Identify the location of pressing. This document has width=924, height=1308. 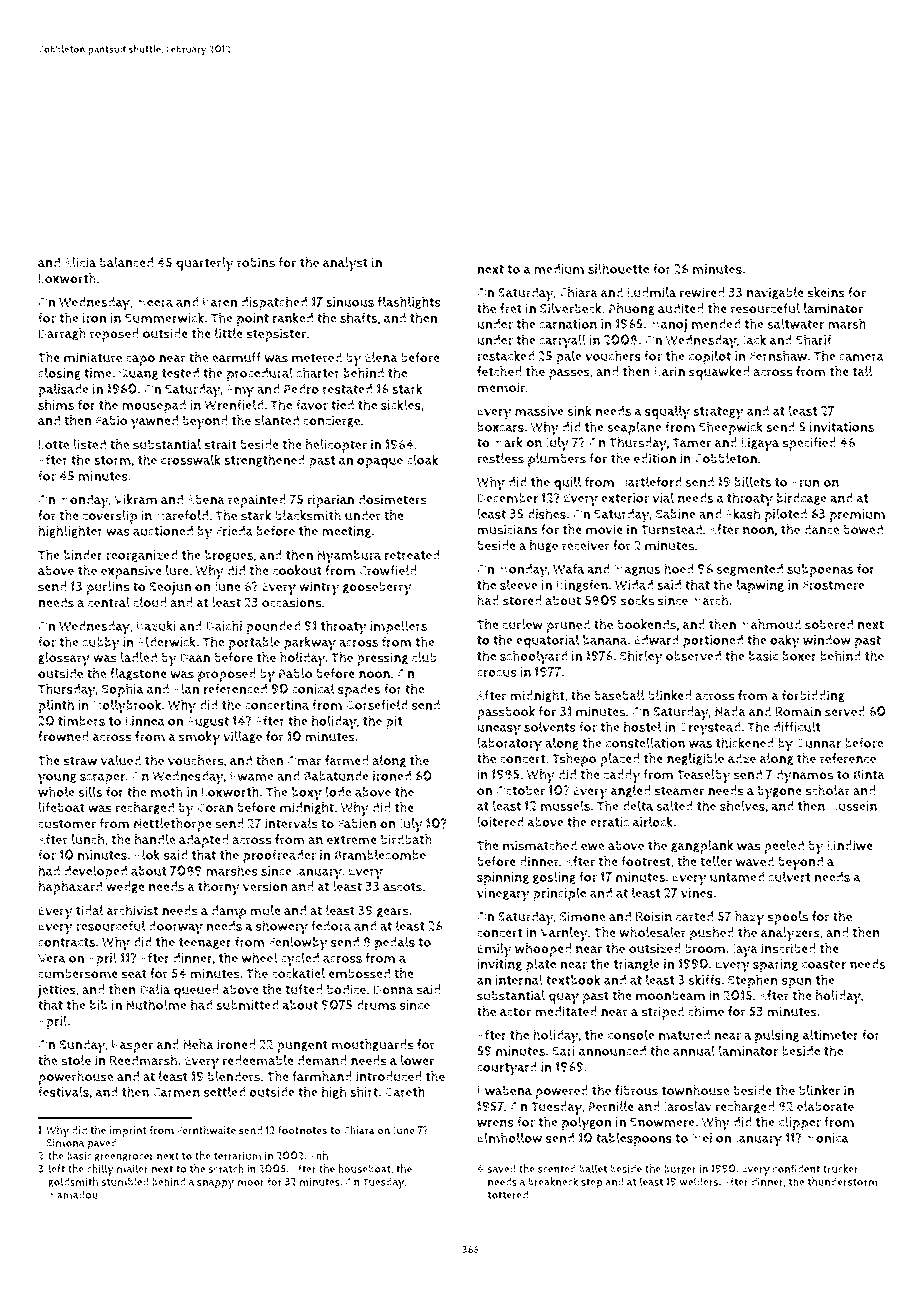
(382, 659).
